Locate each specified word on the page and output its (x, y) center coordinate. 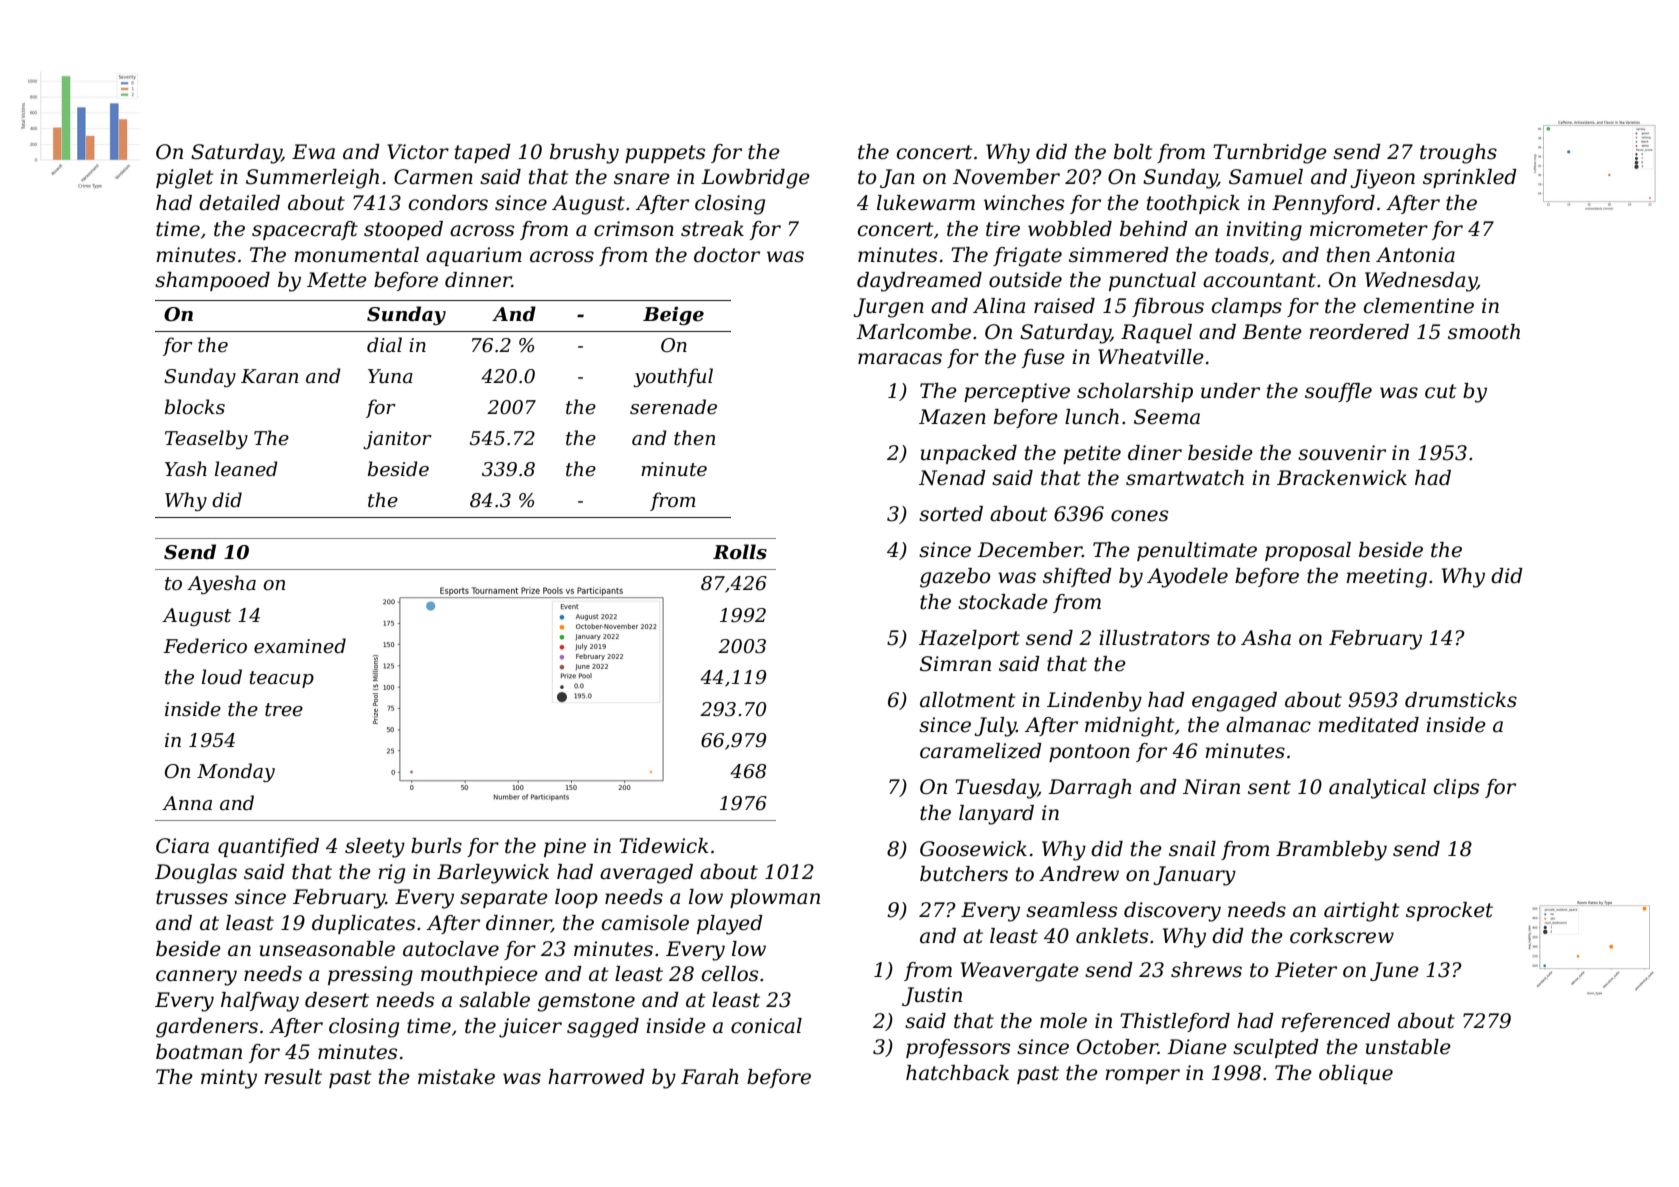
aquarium (474, 256)
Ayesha (221, 584)
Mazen (952, 417)
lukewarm (926, 203)
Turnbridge (1270, 154)
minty (229, 1079)
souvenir (1342, 453)
